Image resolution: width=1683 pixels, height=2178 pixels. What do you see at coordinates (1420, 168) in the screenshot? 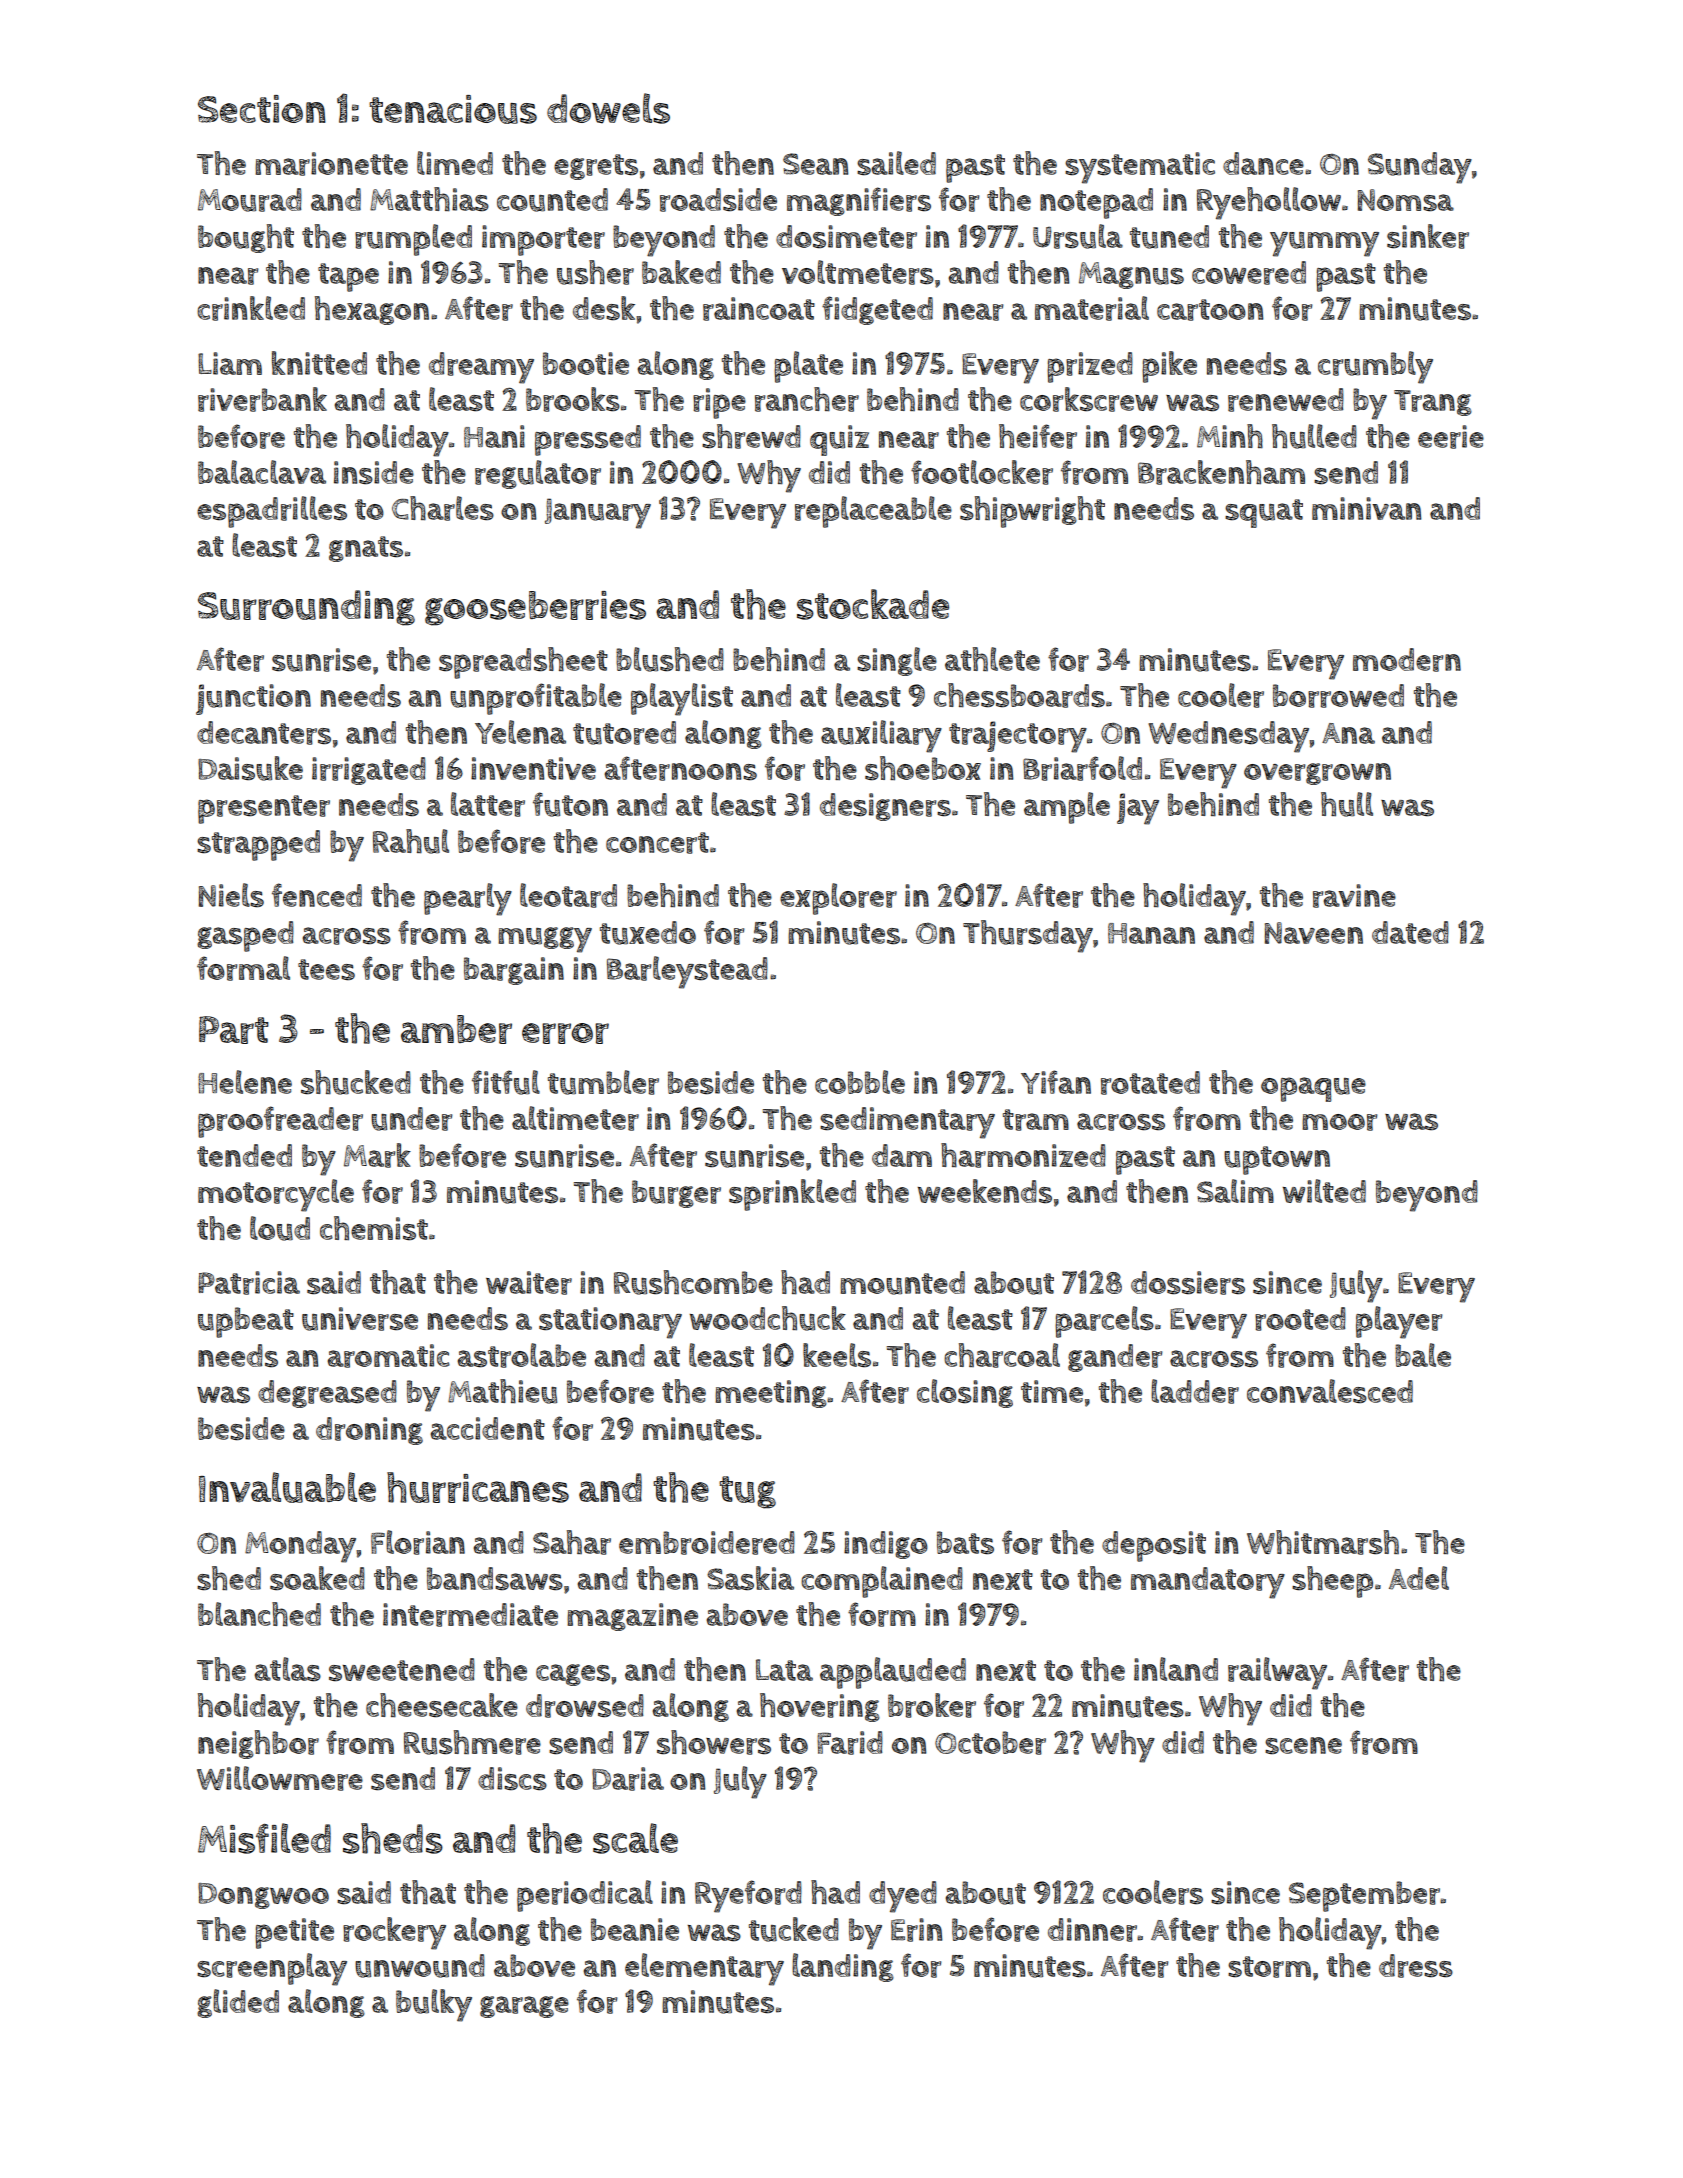
I see `Sunday` at bounding box center [1420, 168].
